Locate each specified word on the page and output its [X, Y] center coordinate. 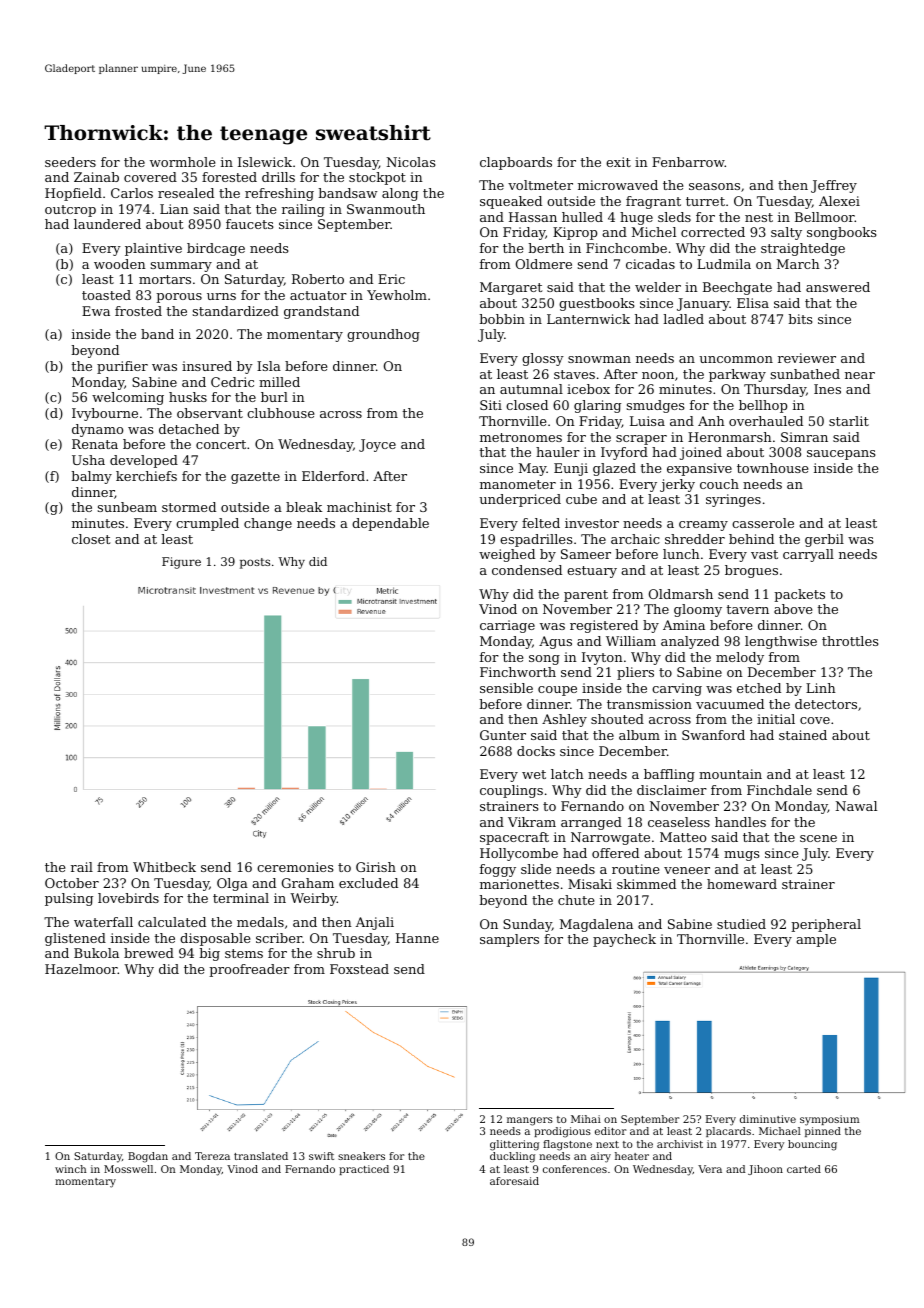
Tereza [212, 1156]
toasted [106, 295]
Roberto [318, 279]
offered [615, 853]
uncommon [736, 359]
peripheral [826, 925]
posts [255, 563]
